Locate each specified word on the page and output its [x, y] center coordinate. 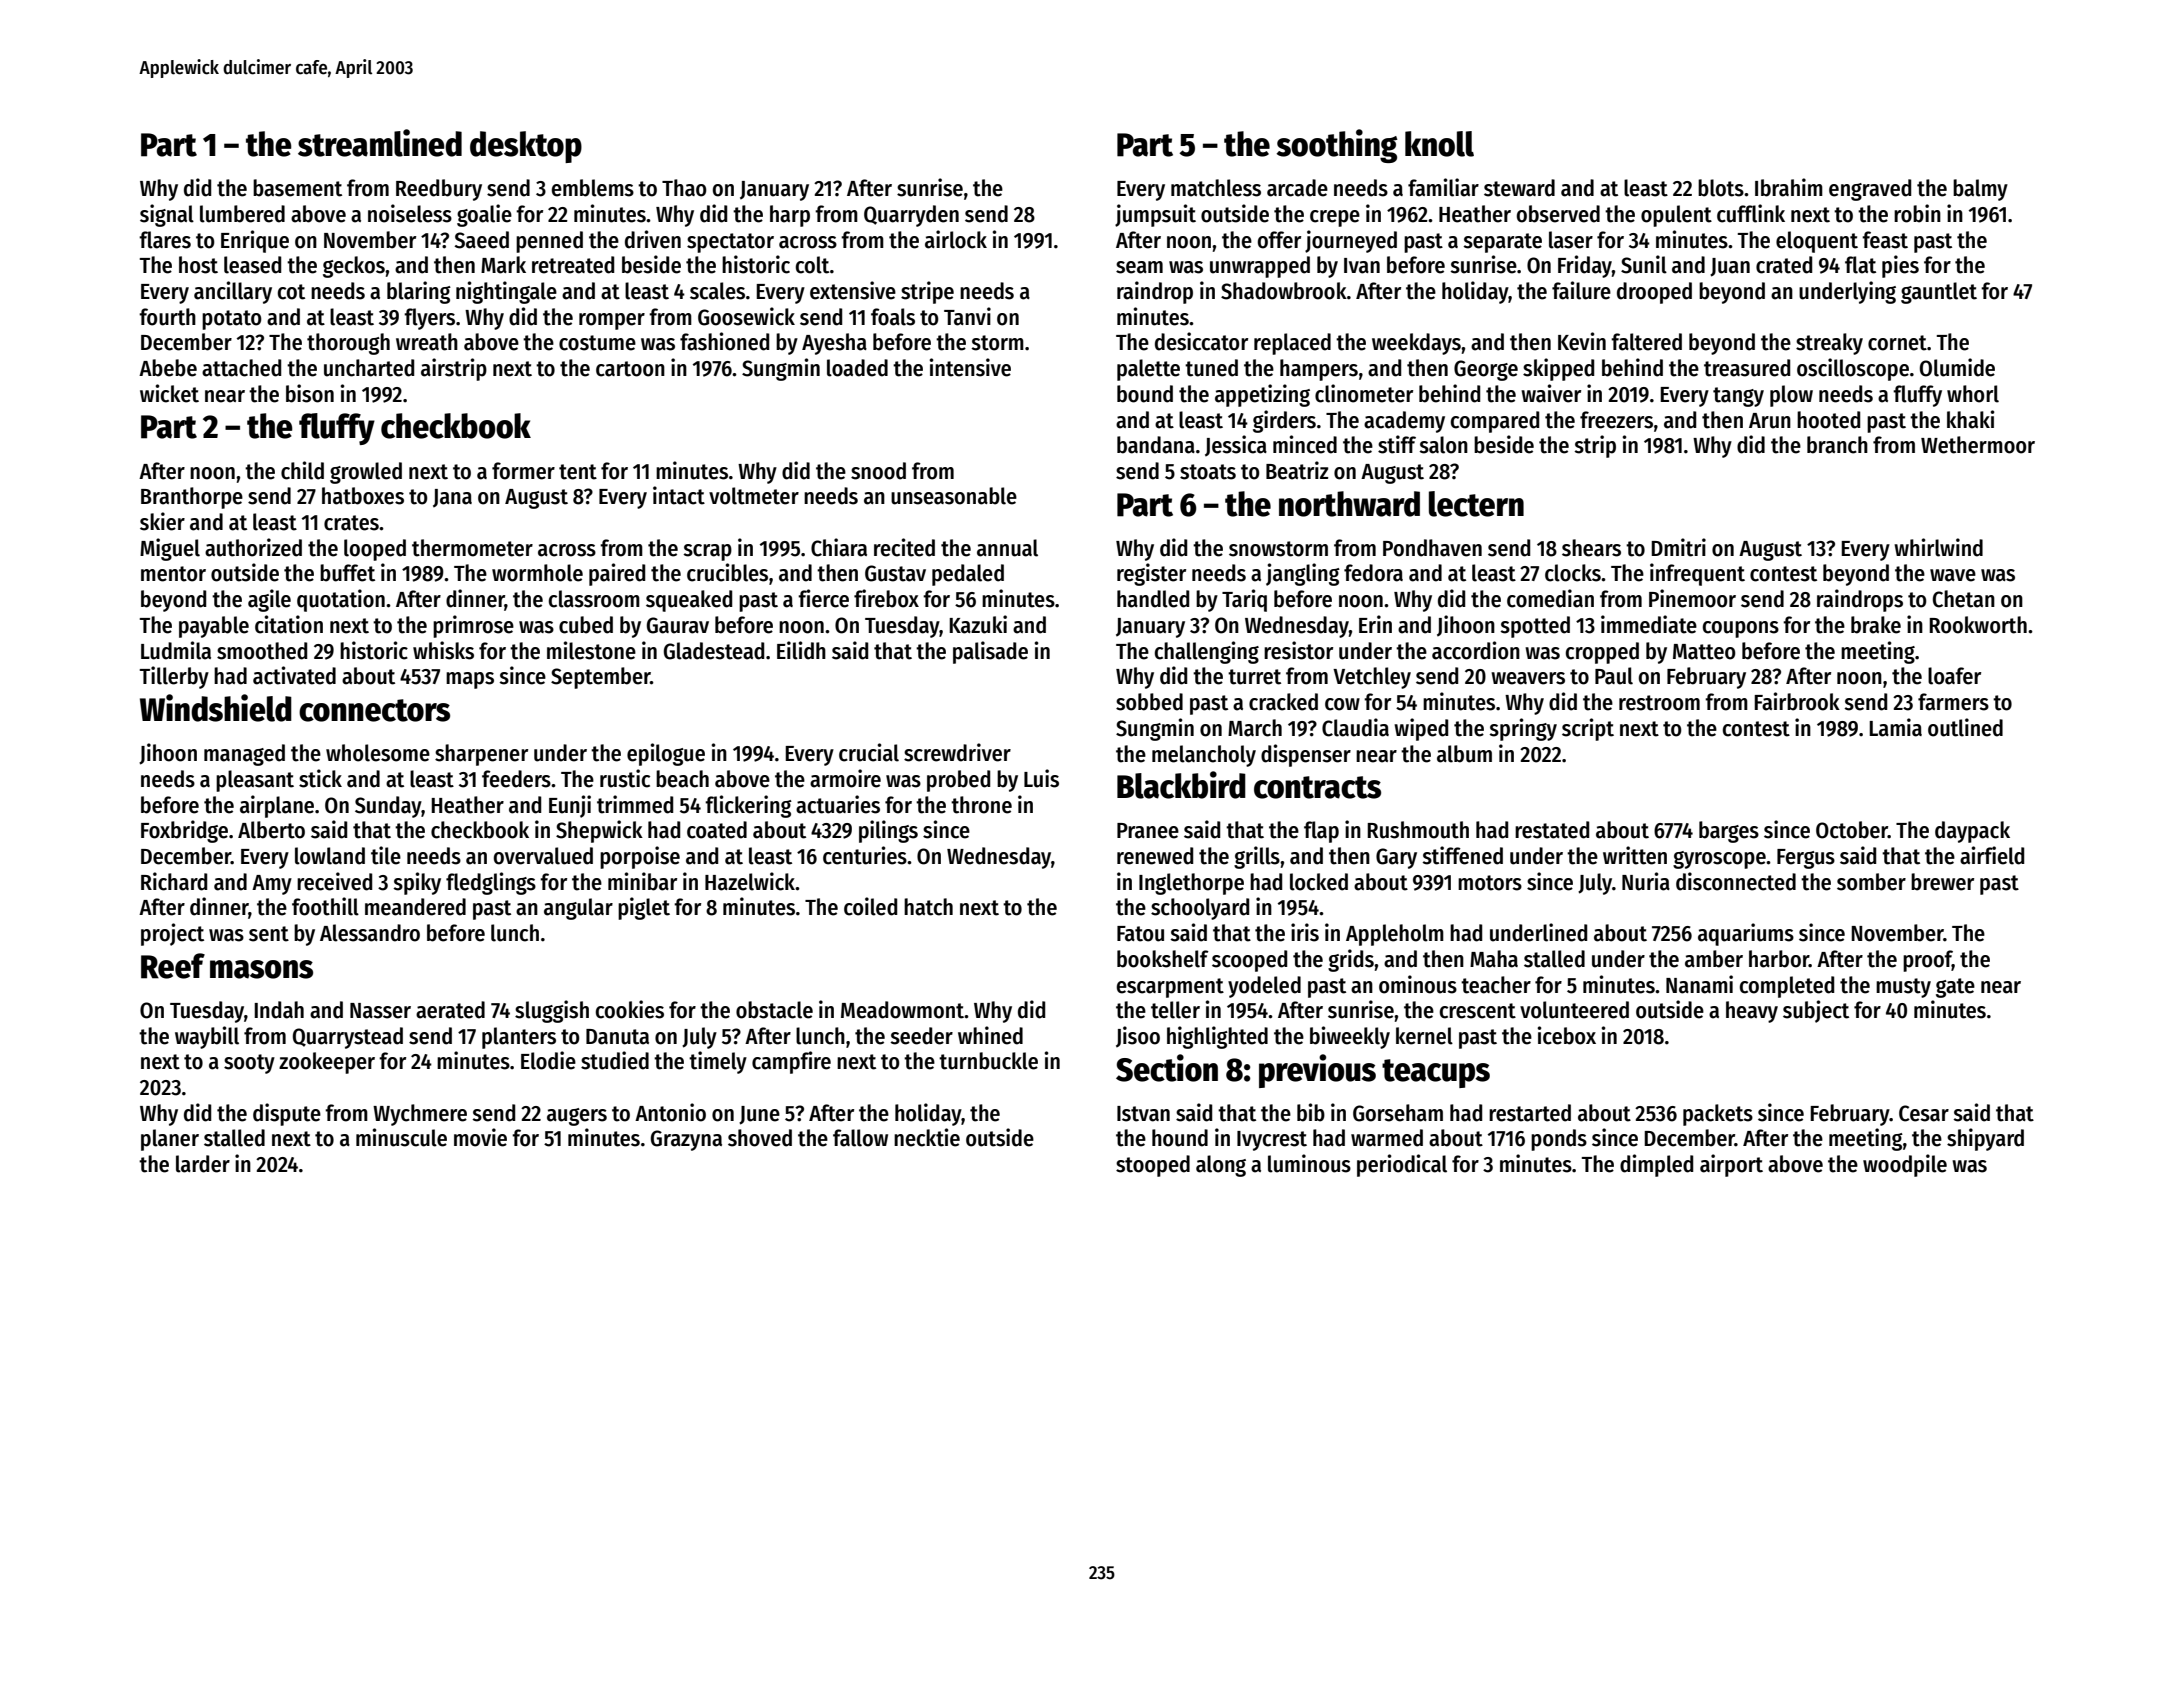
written [1635, 855]
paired [617, 574]
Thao [684, 188]
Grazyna [686, 1140]
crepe [1335, 218]
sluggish [552, 1011]
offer [1279, 240]
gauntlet [1939, 293]
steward [1519, 188]
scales [717, 291]
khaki [1970, 419]
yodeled [1264, 987]
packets [1718, 1115]
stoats [1208, 472]
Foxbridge [184, 831]
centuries [865, 855]
